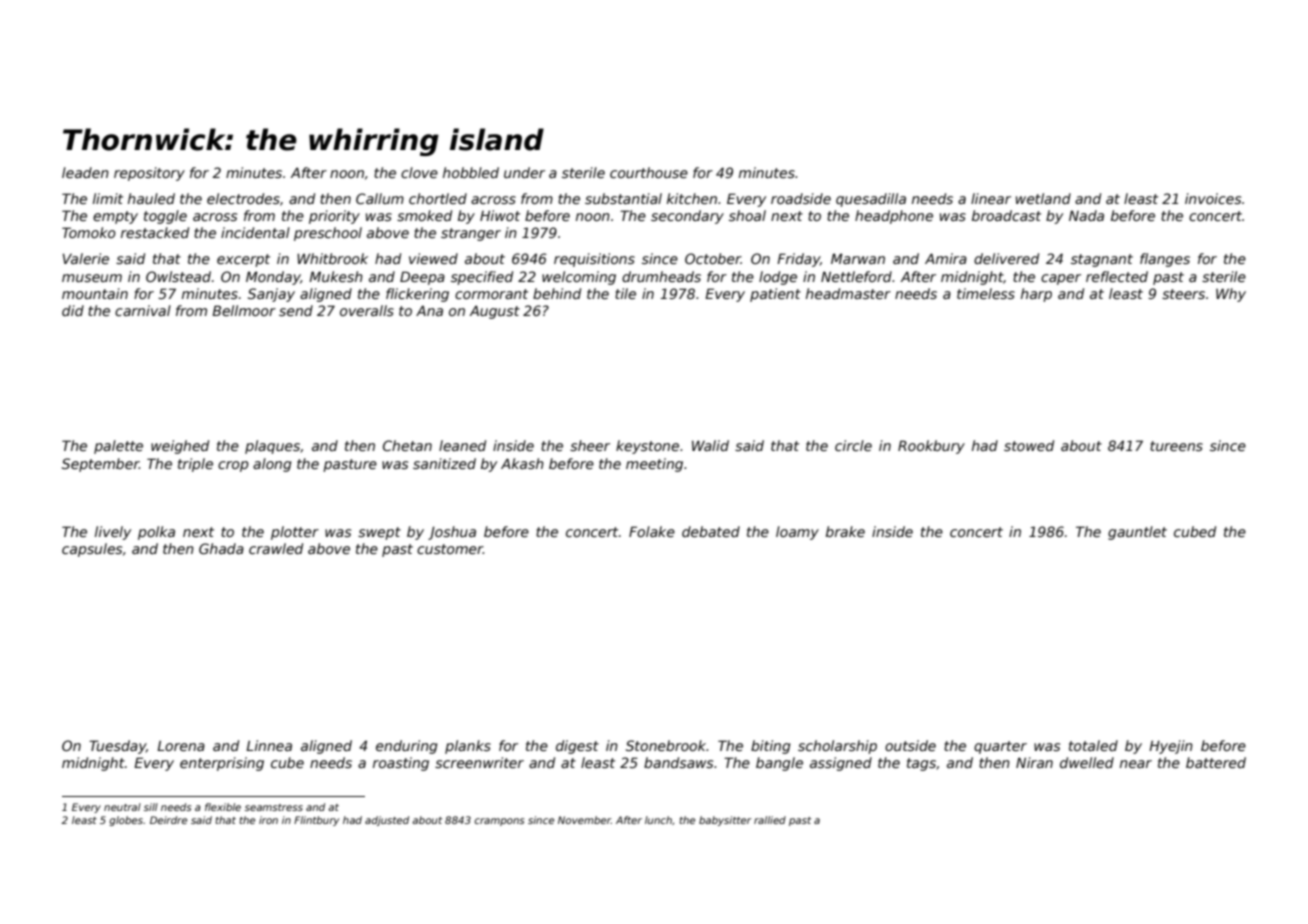 The height and width of the screenshot is (924, 1308). I want to click on leaden, so click(85, 172).
